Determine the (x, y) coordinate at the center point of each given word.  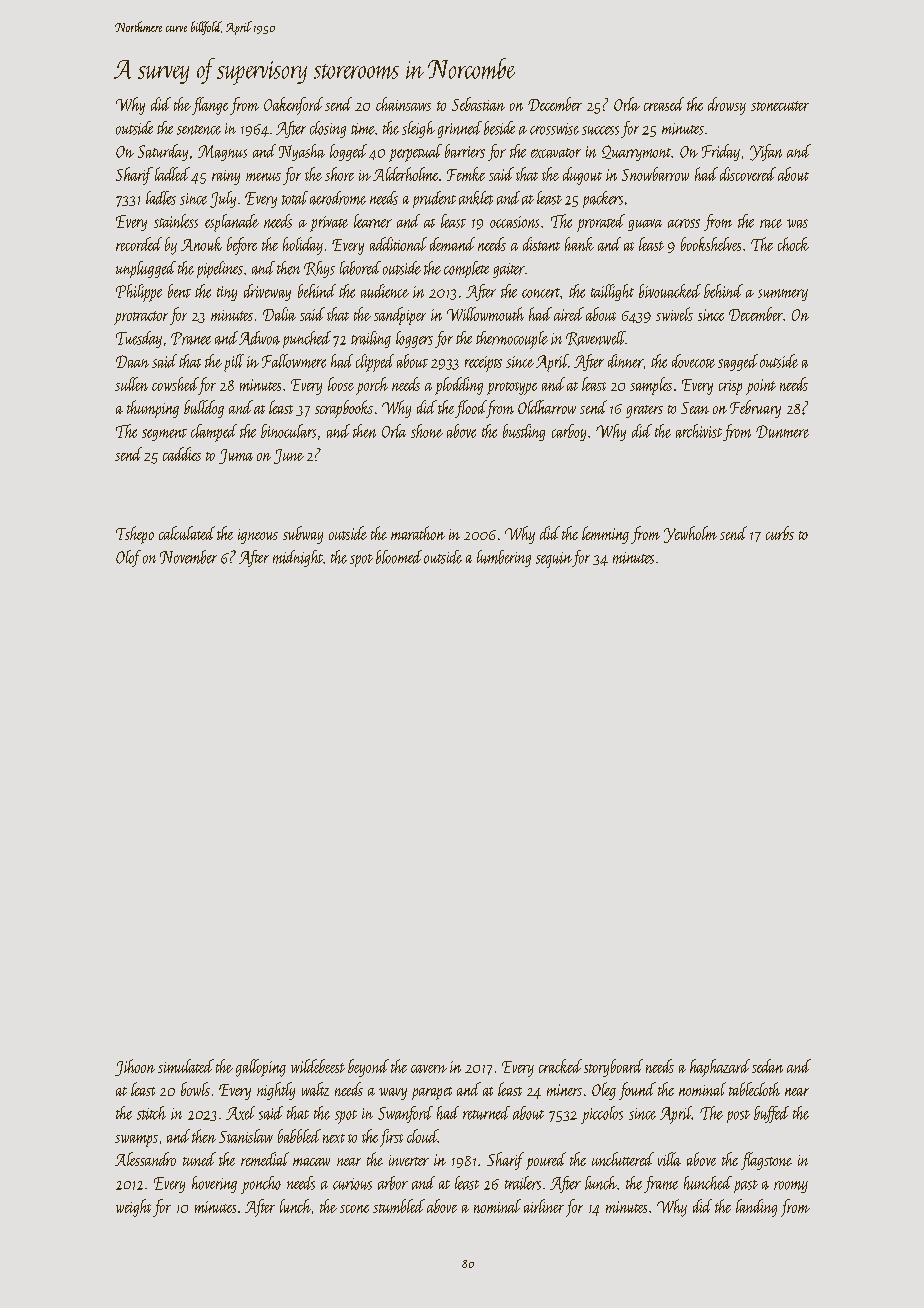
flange (210, 106)
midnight (298, 558)
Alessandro (145, 1159)
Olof (128, 558)
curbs (780, 533)
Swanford (405, 1114)
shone (427, 431)
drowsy (727, 106)
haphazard (720, 1068)
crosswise (554, 129)
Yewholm (690, 534)
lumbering (504, 558)
